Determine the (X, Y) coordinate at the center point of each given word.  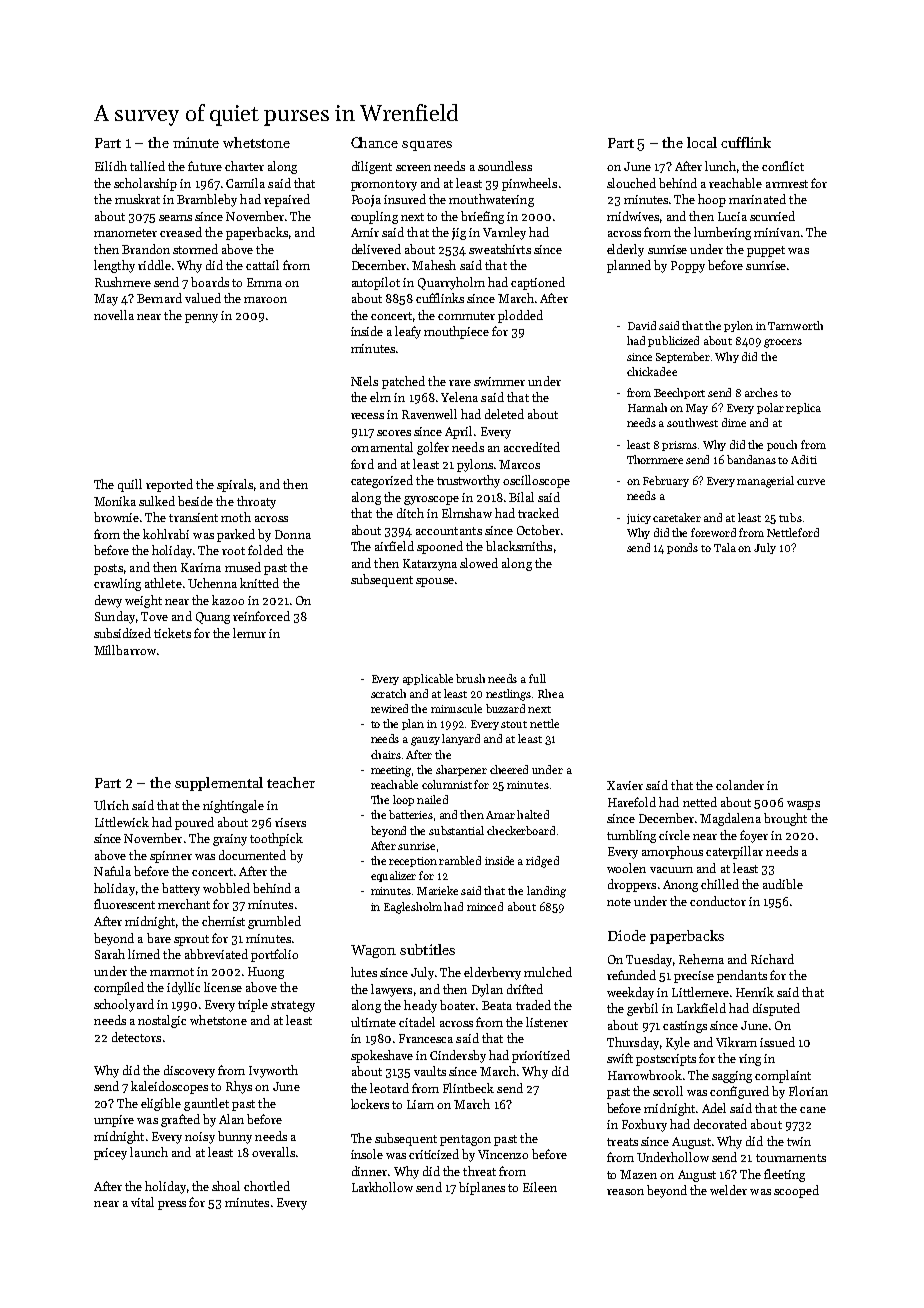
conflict (783, 166)
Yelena (459, 397)
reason (625, 1192)
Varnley (504, 233)
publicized (673, 341)
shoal (226, 1186)
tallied (147, 166)
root (233, 551)
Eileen (540, 1187)
